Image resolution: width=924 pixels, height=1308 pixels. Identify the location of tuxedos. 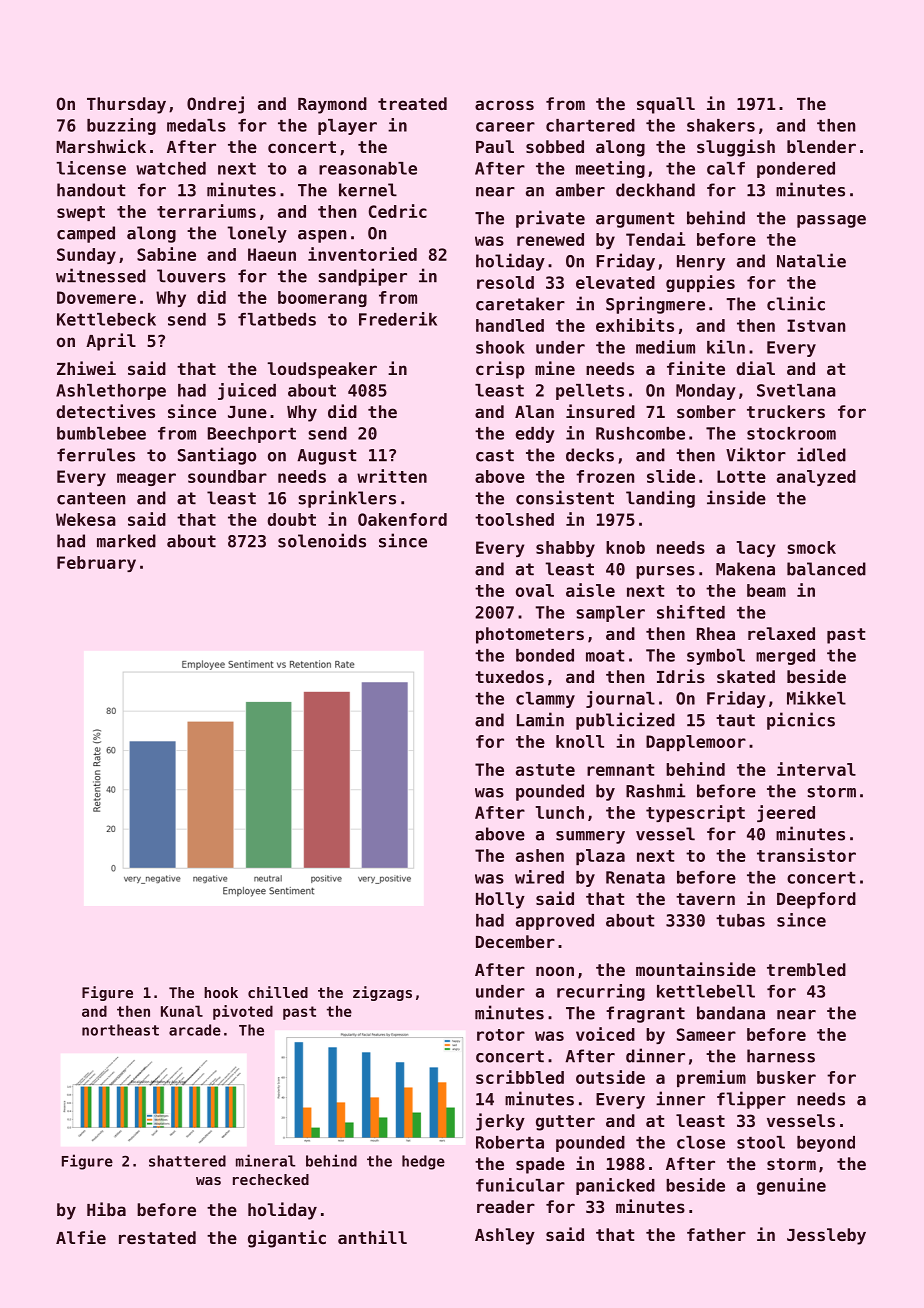
(509, 676).
